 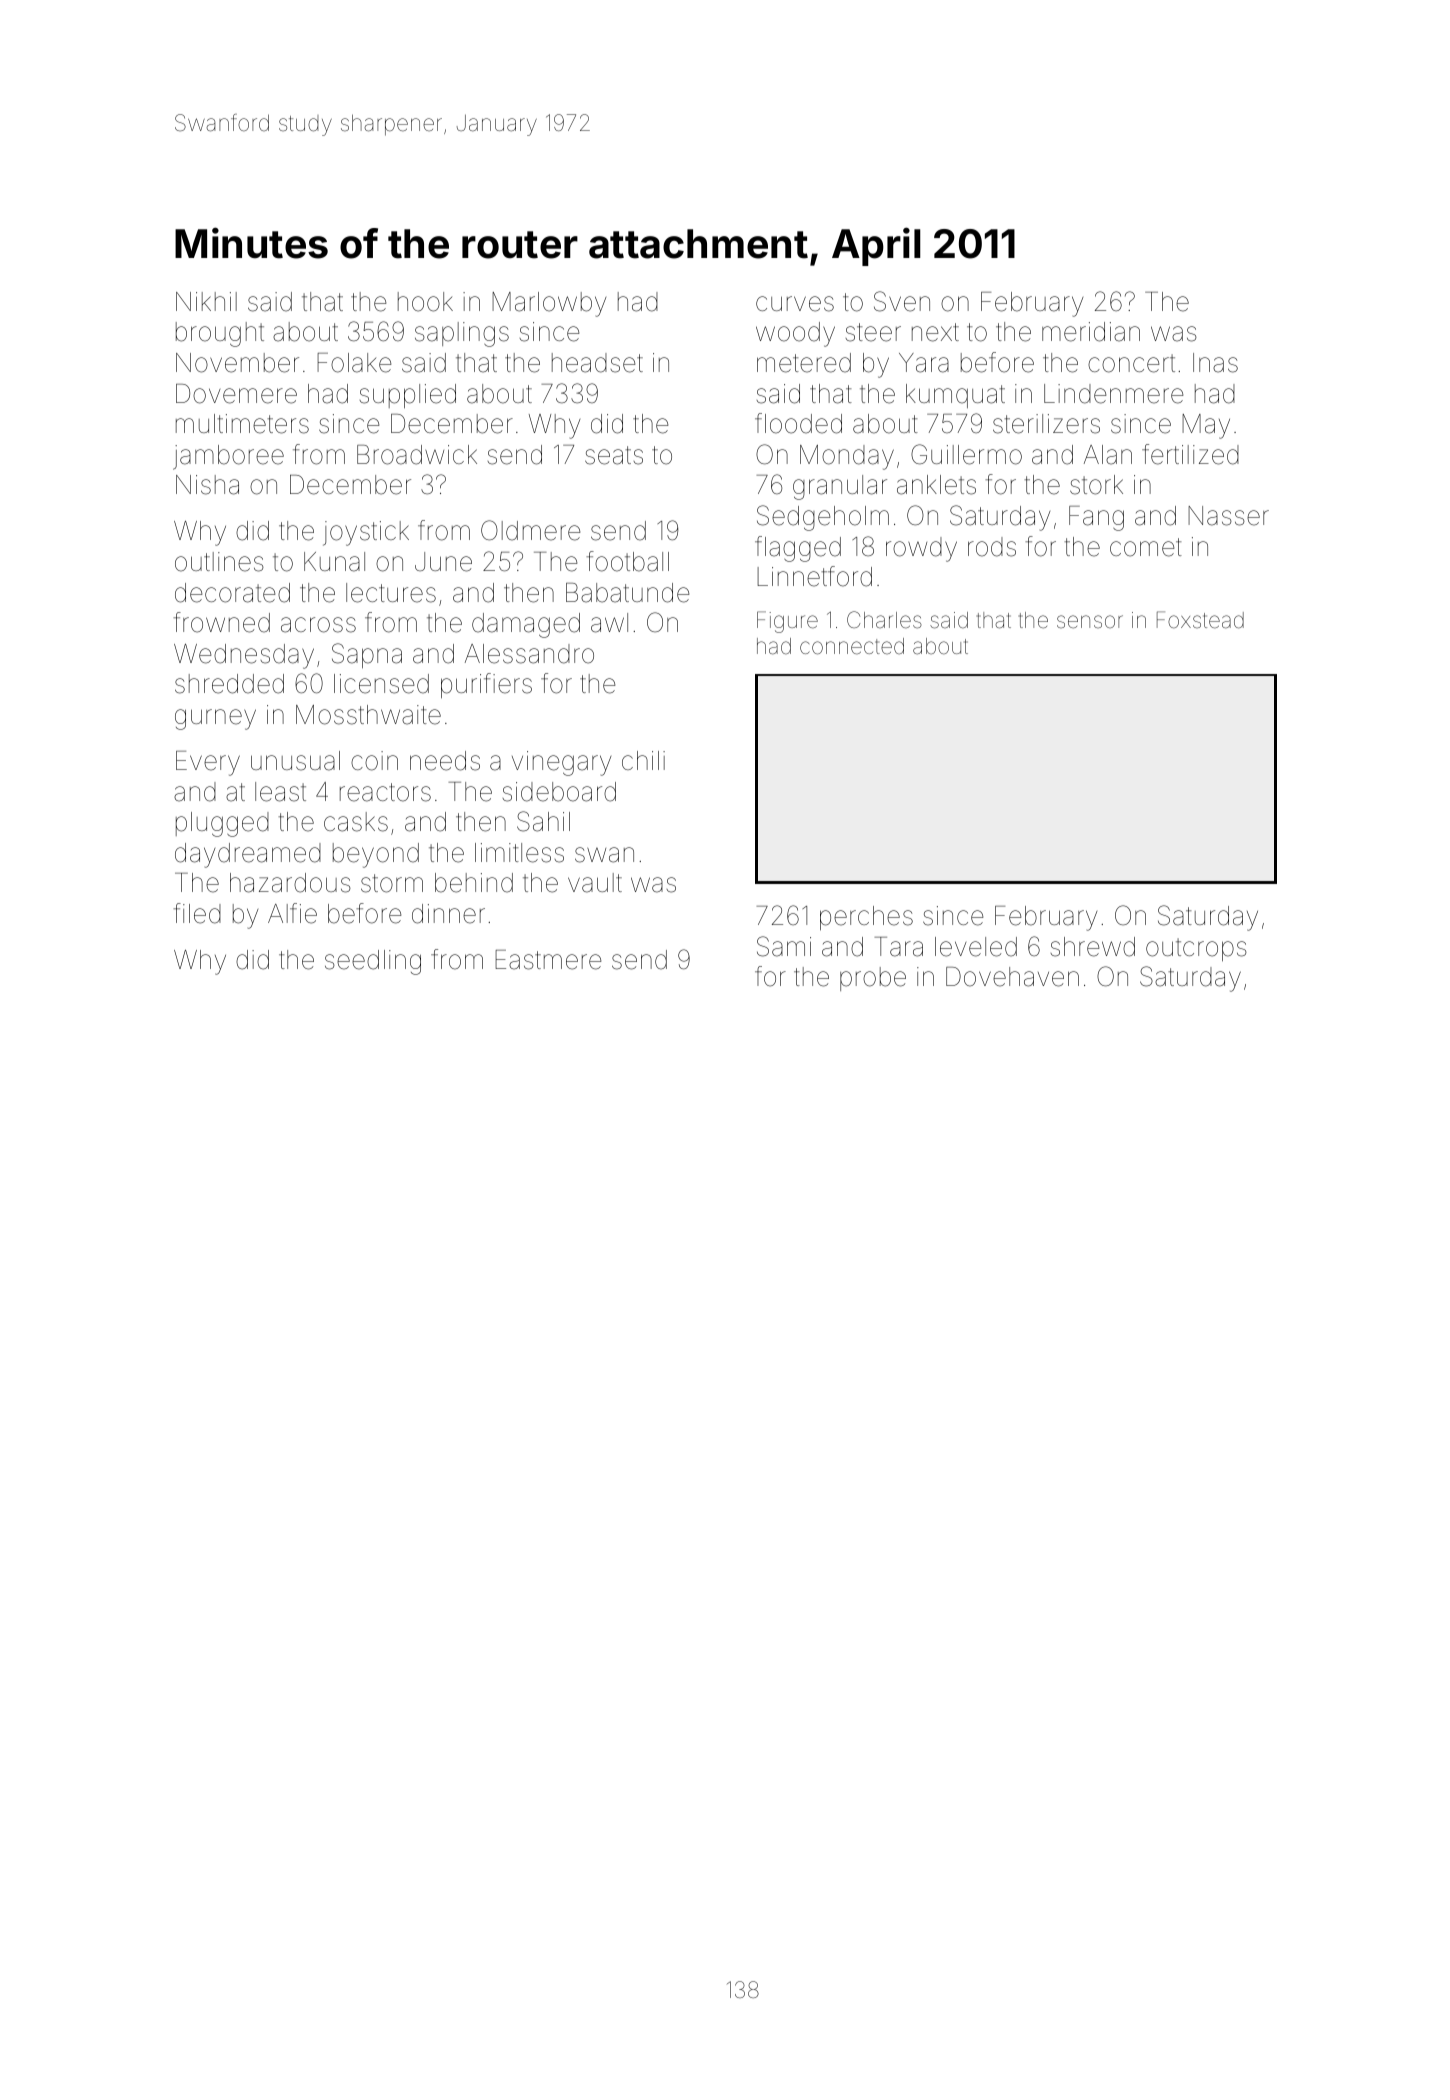 What do you see at coordinates (643, 760) in the screenshot?
I see `chili` at bounding box center [643, 760].
